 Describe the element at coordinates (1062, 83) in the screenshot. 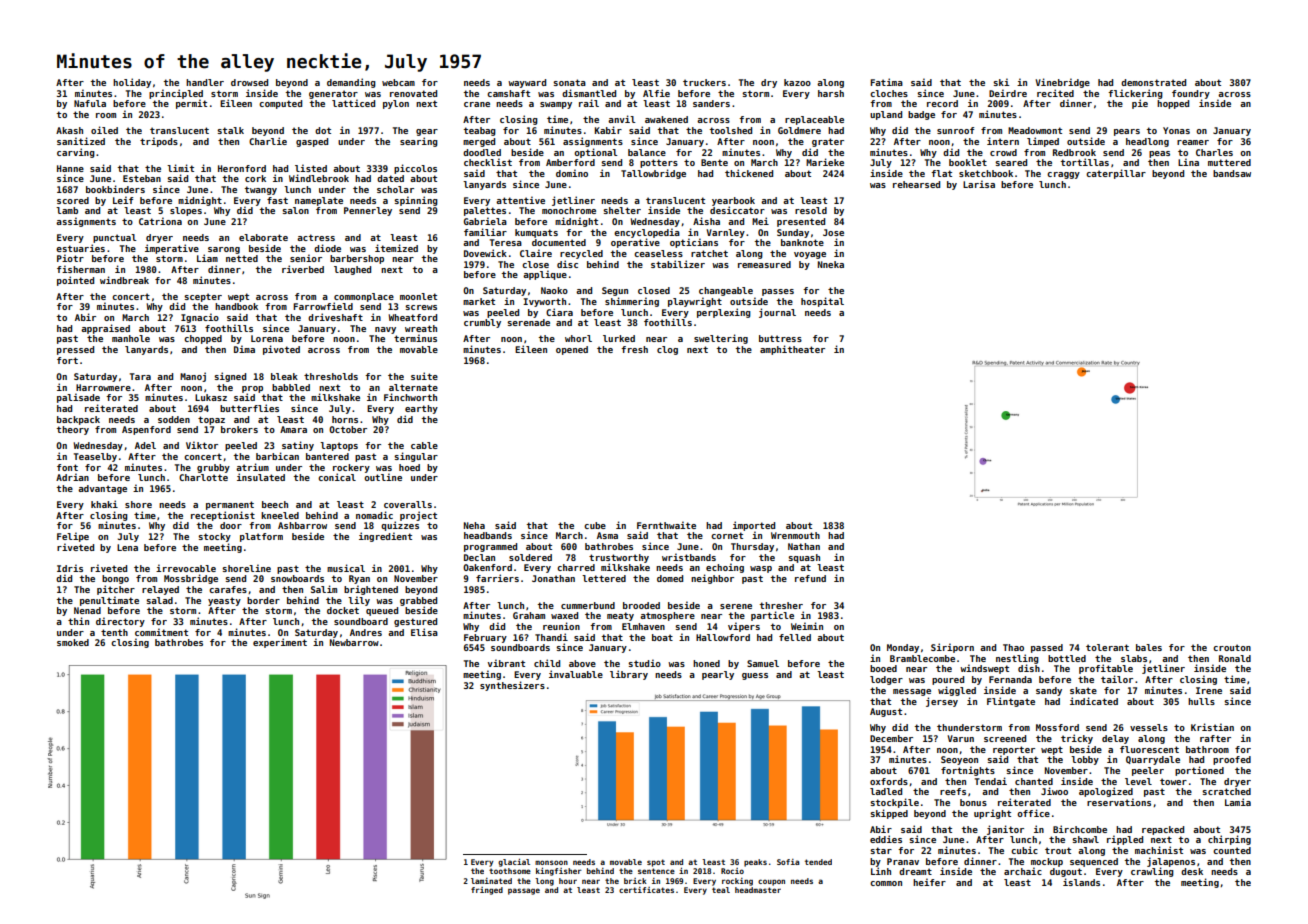

I see `Vinebridge` at that location.
